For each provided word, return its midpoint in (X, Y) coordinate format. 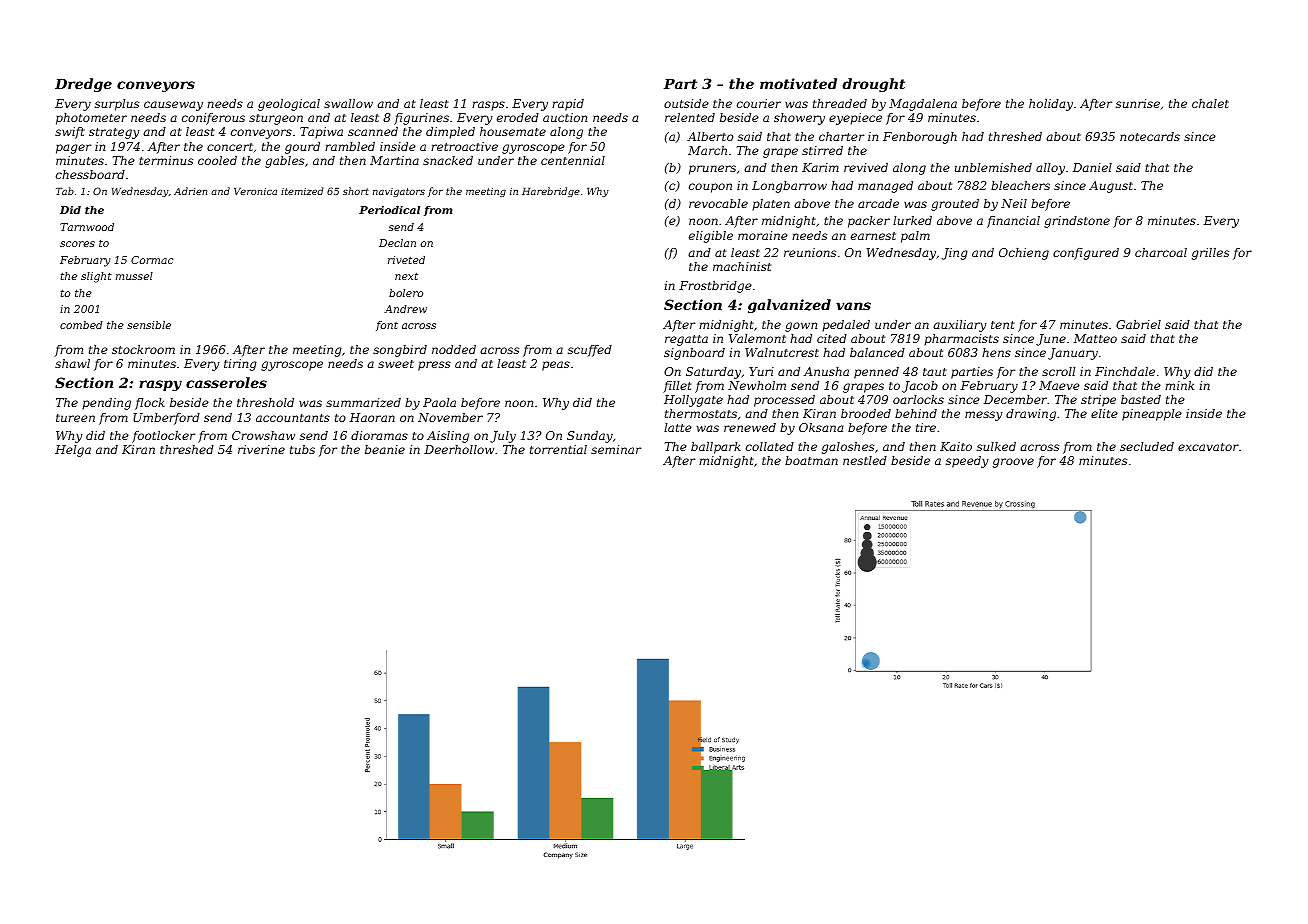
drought (873, 85)
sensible (149, 325)
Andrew (405, 309)
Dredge (83, 85)
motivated (798, 83)
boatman (811, 460)
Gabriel (1138, 324)
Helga (73, 451)
